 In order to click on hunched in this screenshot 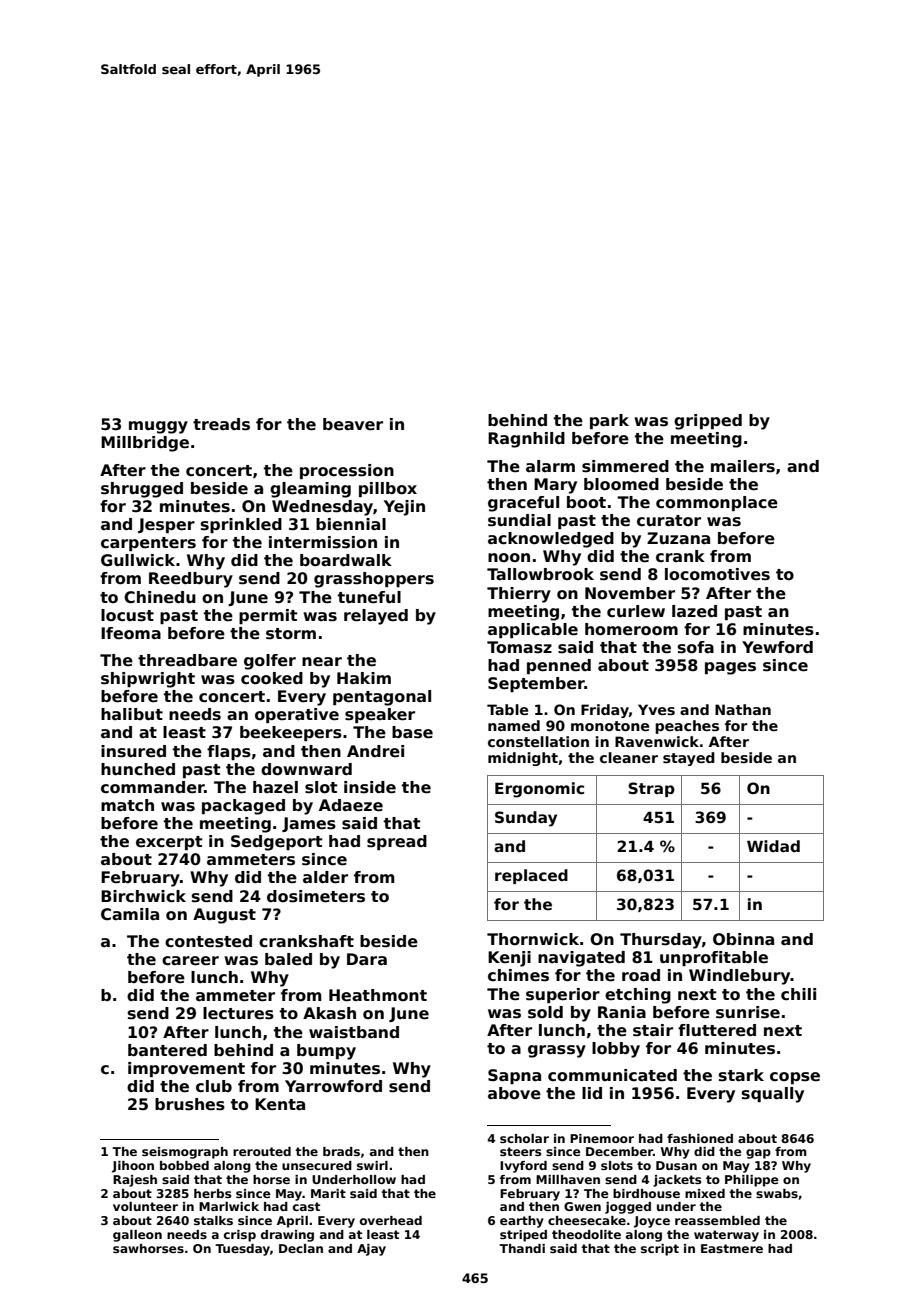, I will do `click(138, 769)`.
